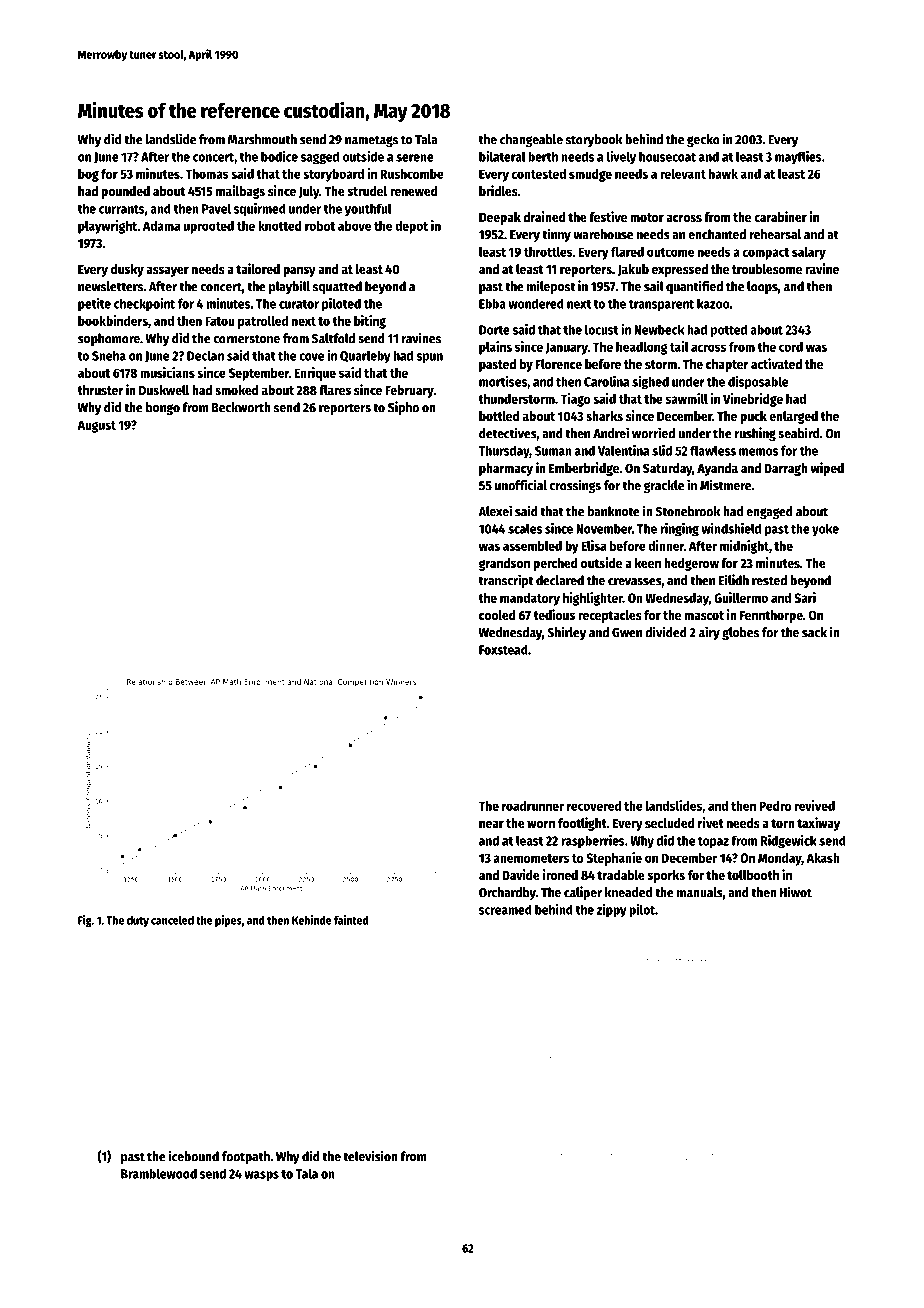 This document has width=924, height=1308. I want to click on midnight, so click(744, 547).
